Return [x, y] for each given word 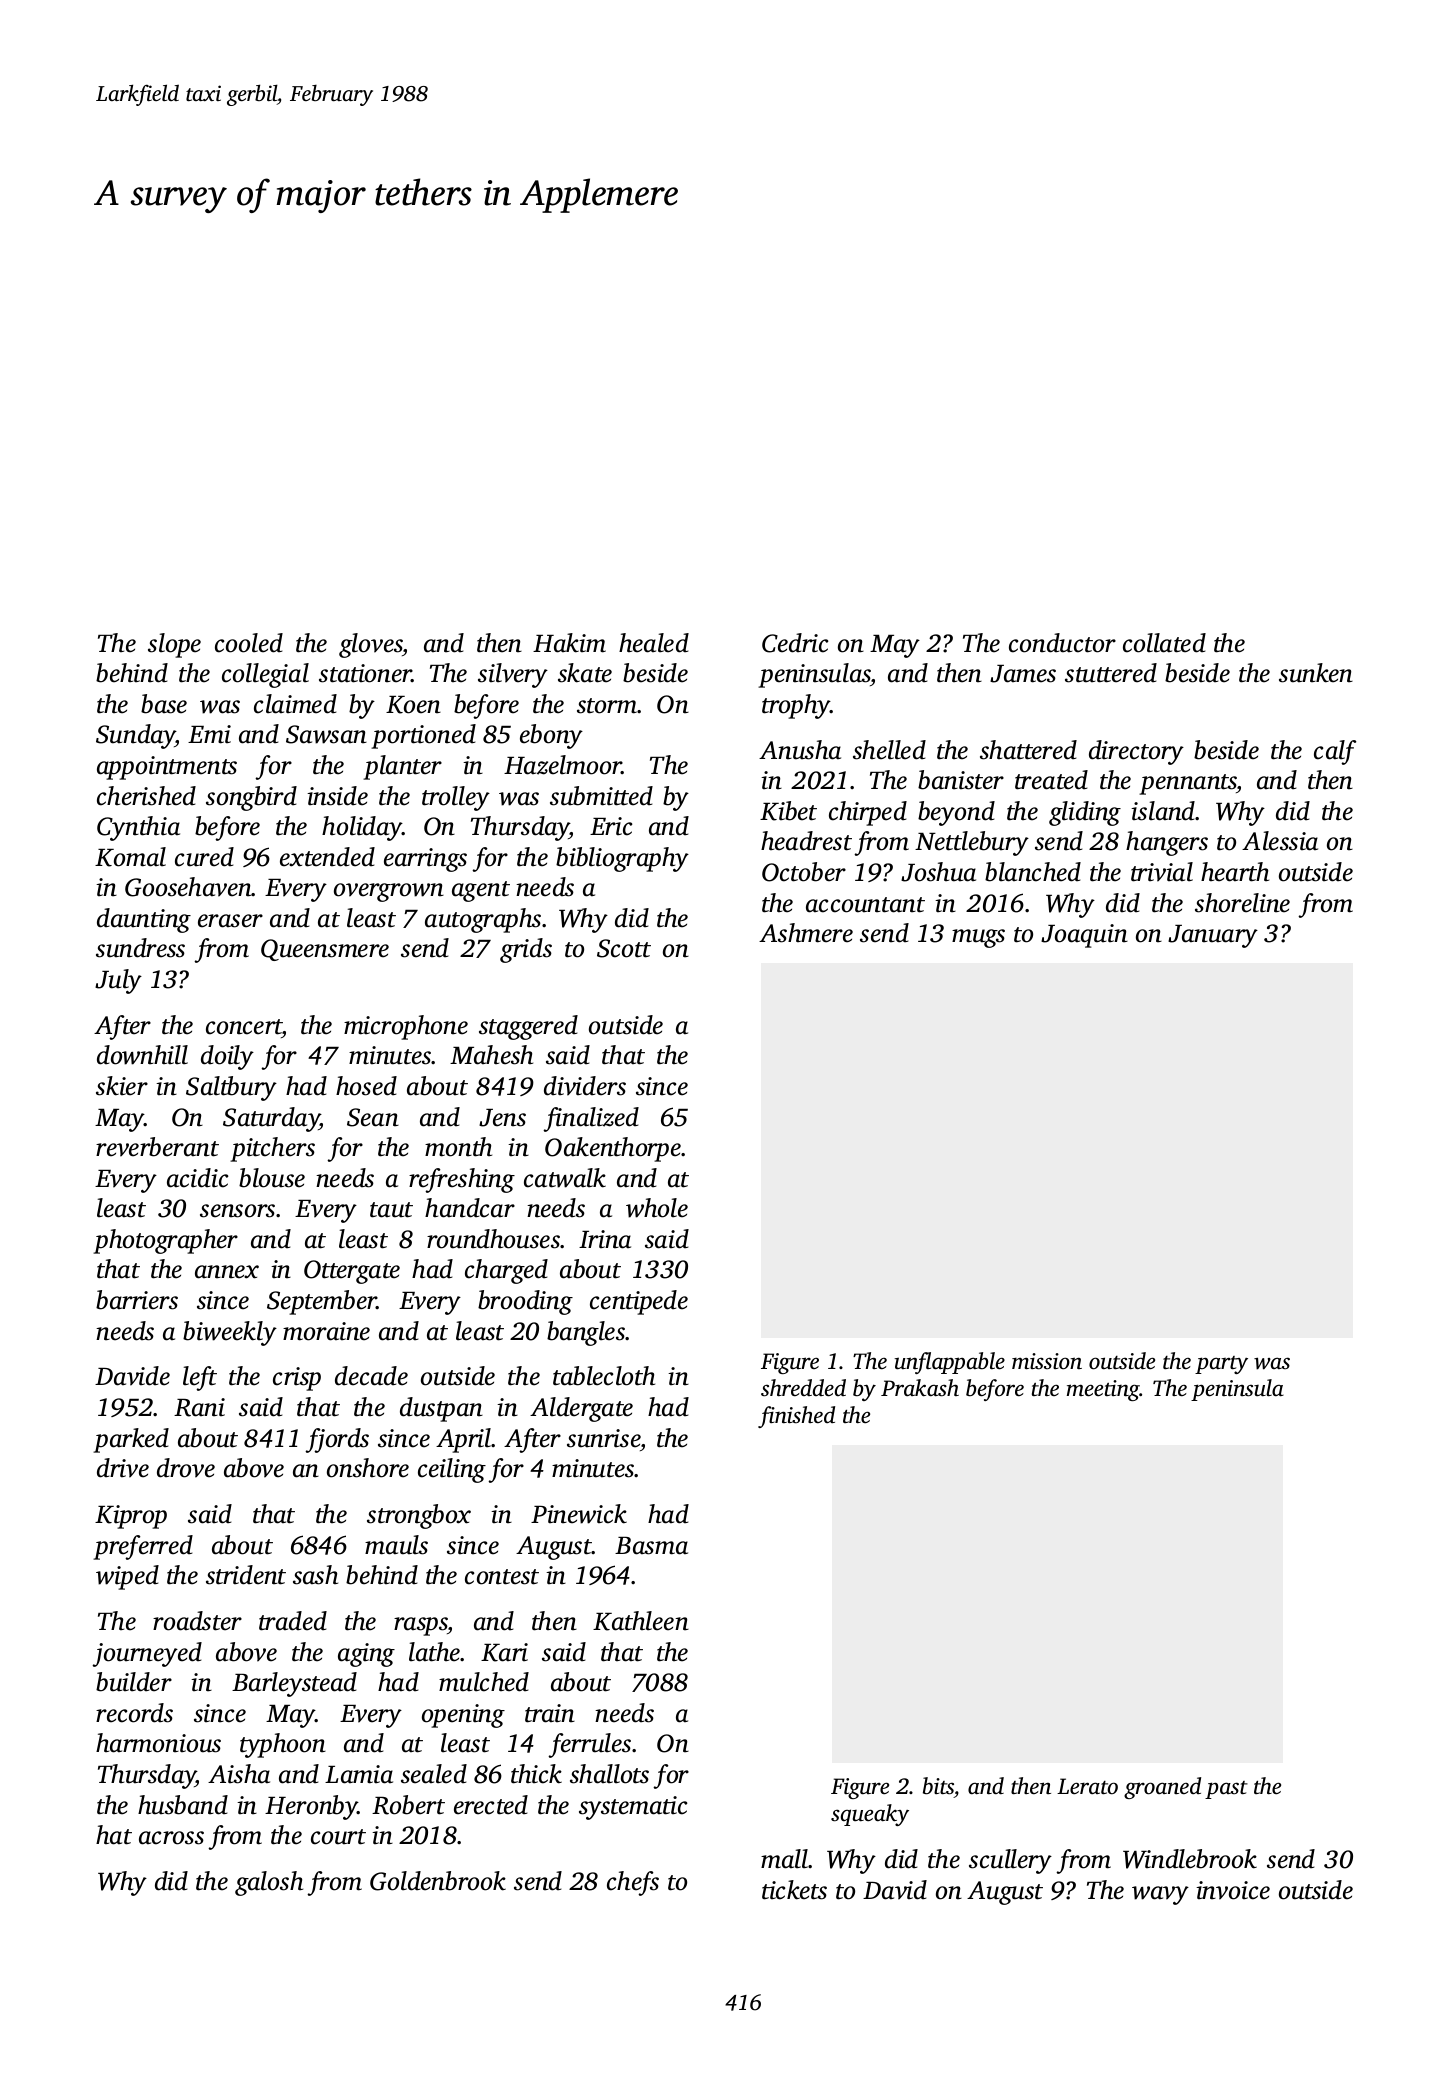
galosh [269, 1883]
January [1213, 936]
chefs [633, 1883]
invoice [1233, 1890]
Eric [611, 826]
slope [174, 645]
